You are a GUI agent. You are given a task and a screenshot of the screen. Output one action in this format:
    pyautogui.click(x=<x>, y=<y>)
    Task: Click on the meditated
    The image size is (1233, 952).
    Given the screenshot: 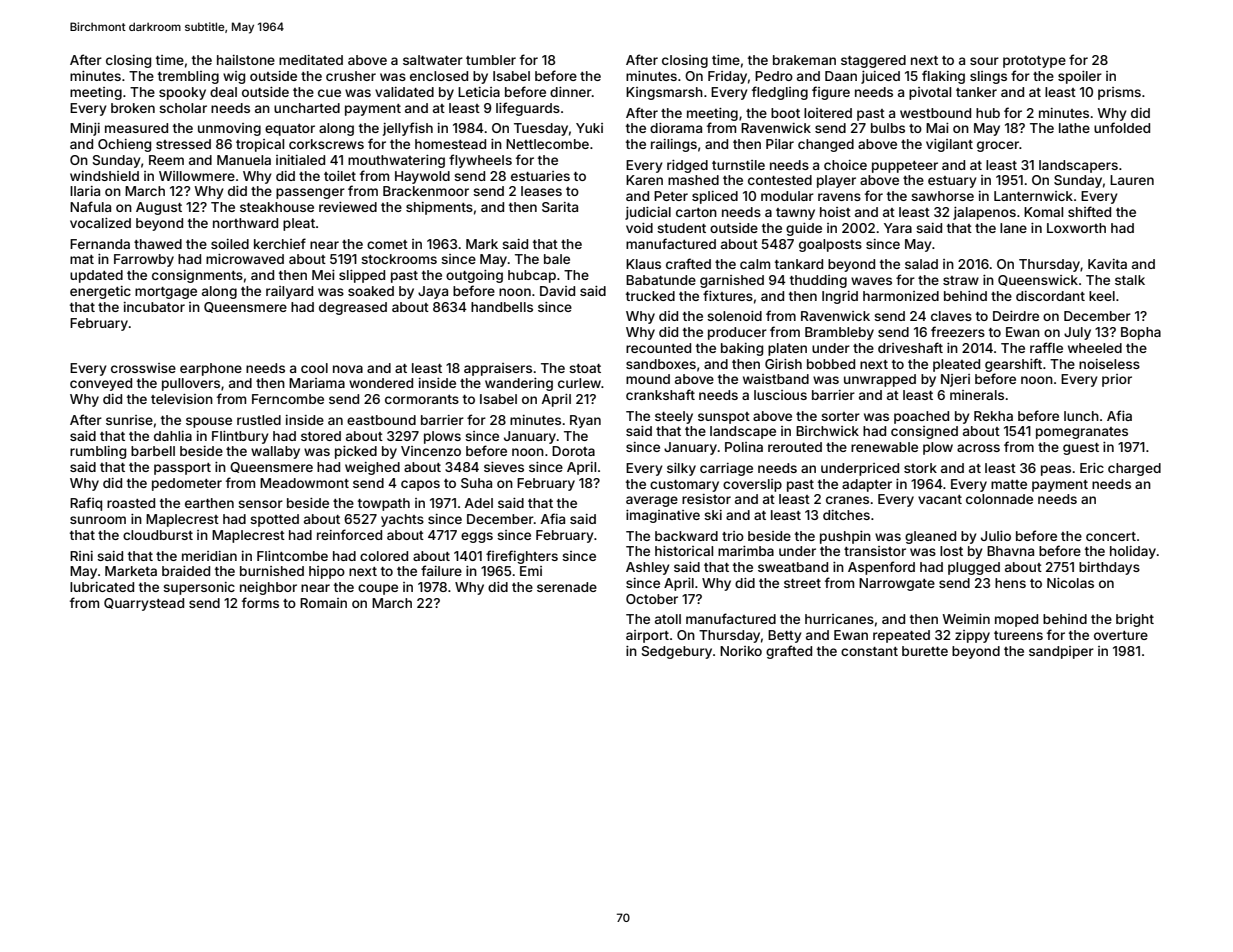 What is the action you would take?
    pyautogui.click(x=311, y=60)
